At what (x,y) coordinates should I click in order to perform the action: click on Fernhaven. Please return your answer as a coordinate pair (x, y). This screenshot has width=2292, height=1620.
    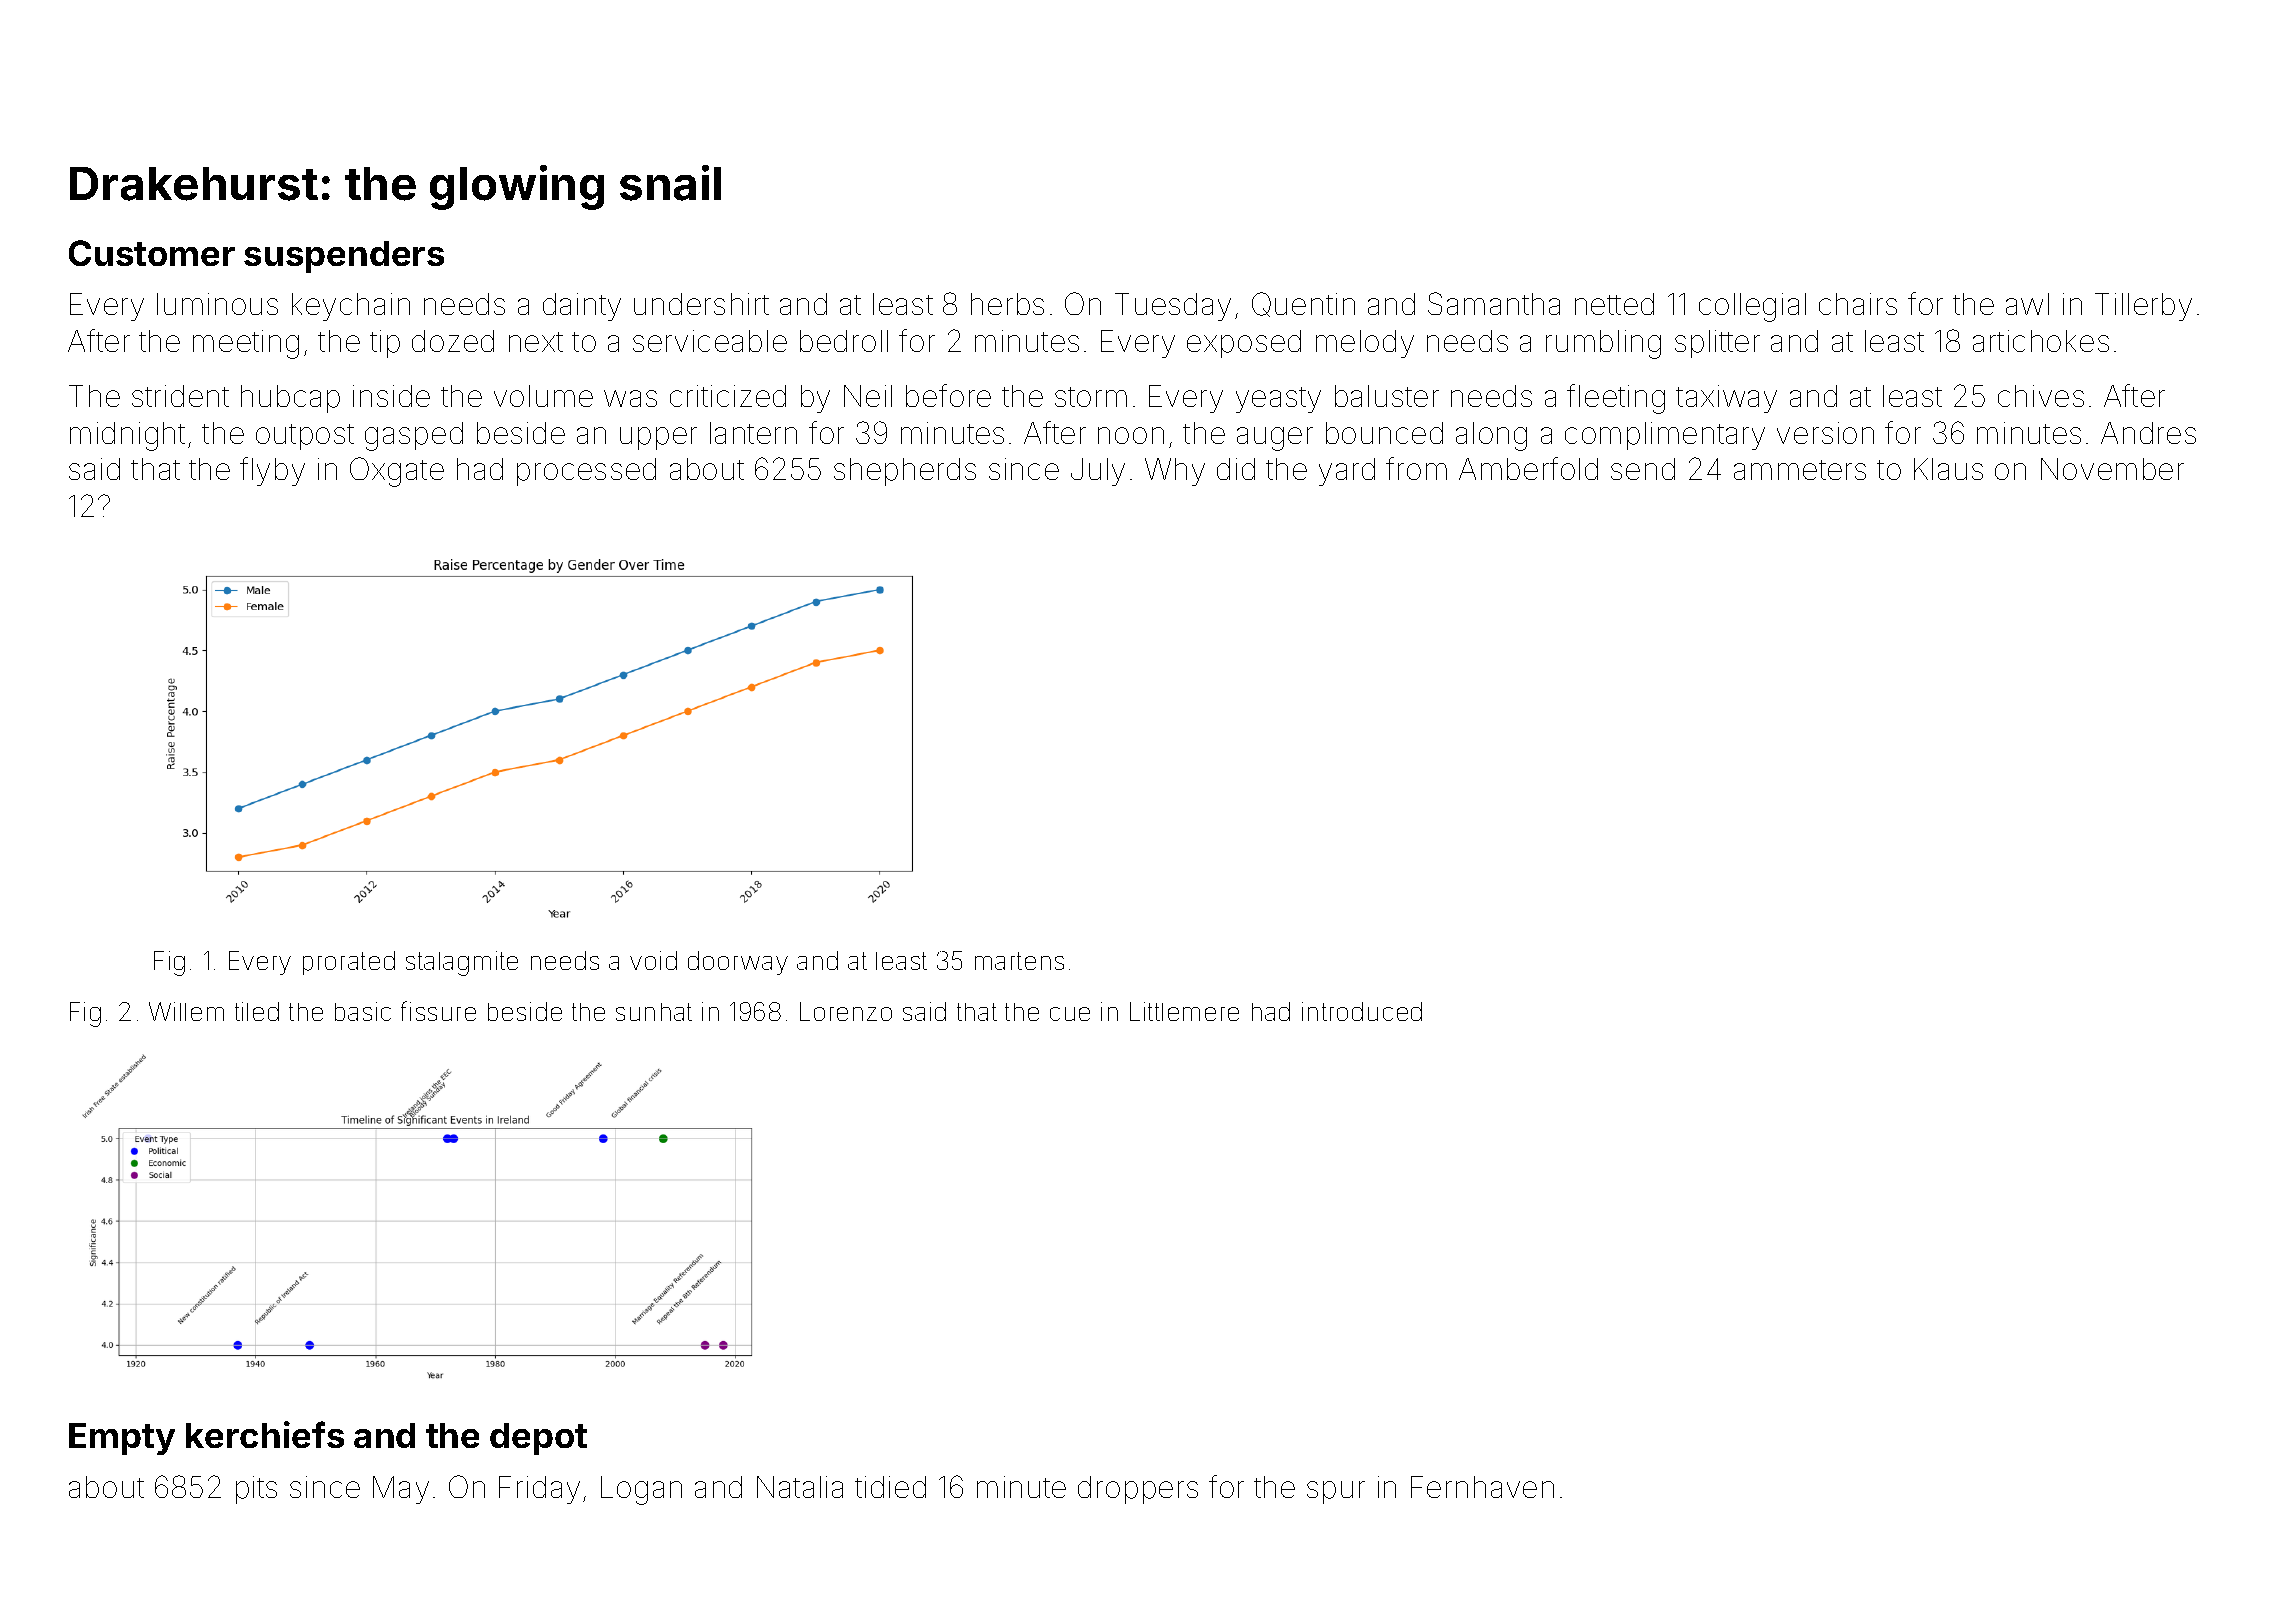
    Looking at the image, I should click on (1482, 1487).
